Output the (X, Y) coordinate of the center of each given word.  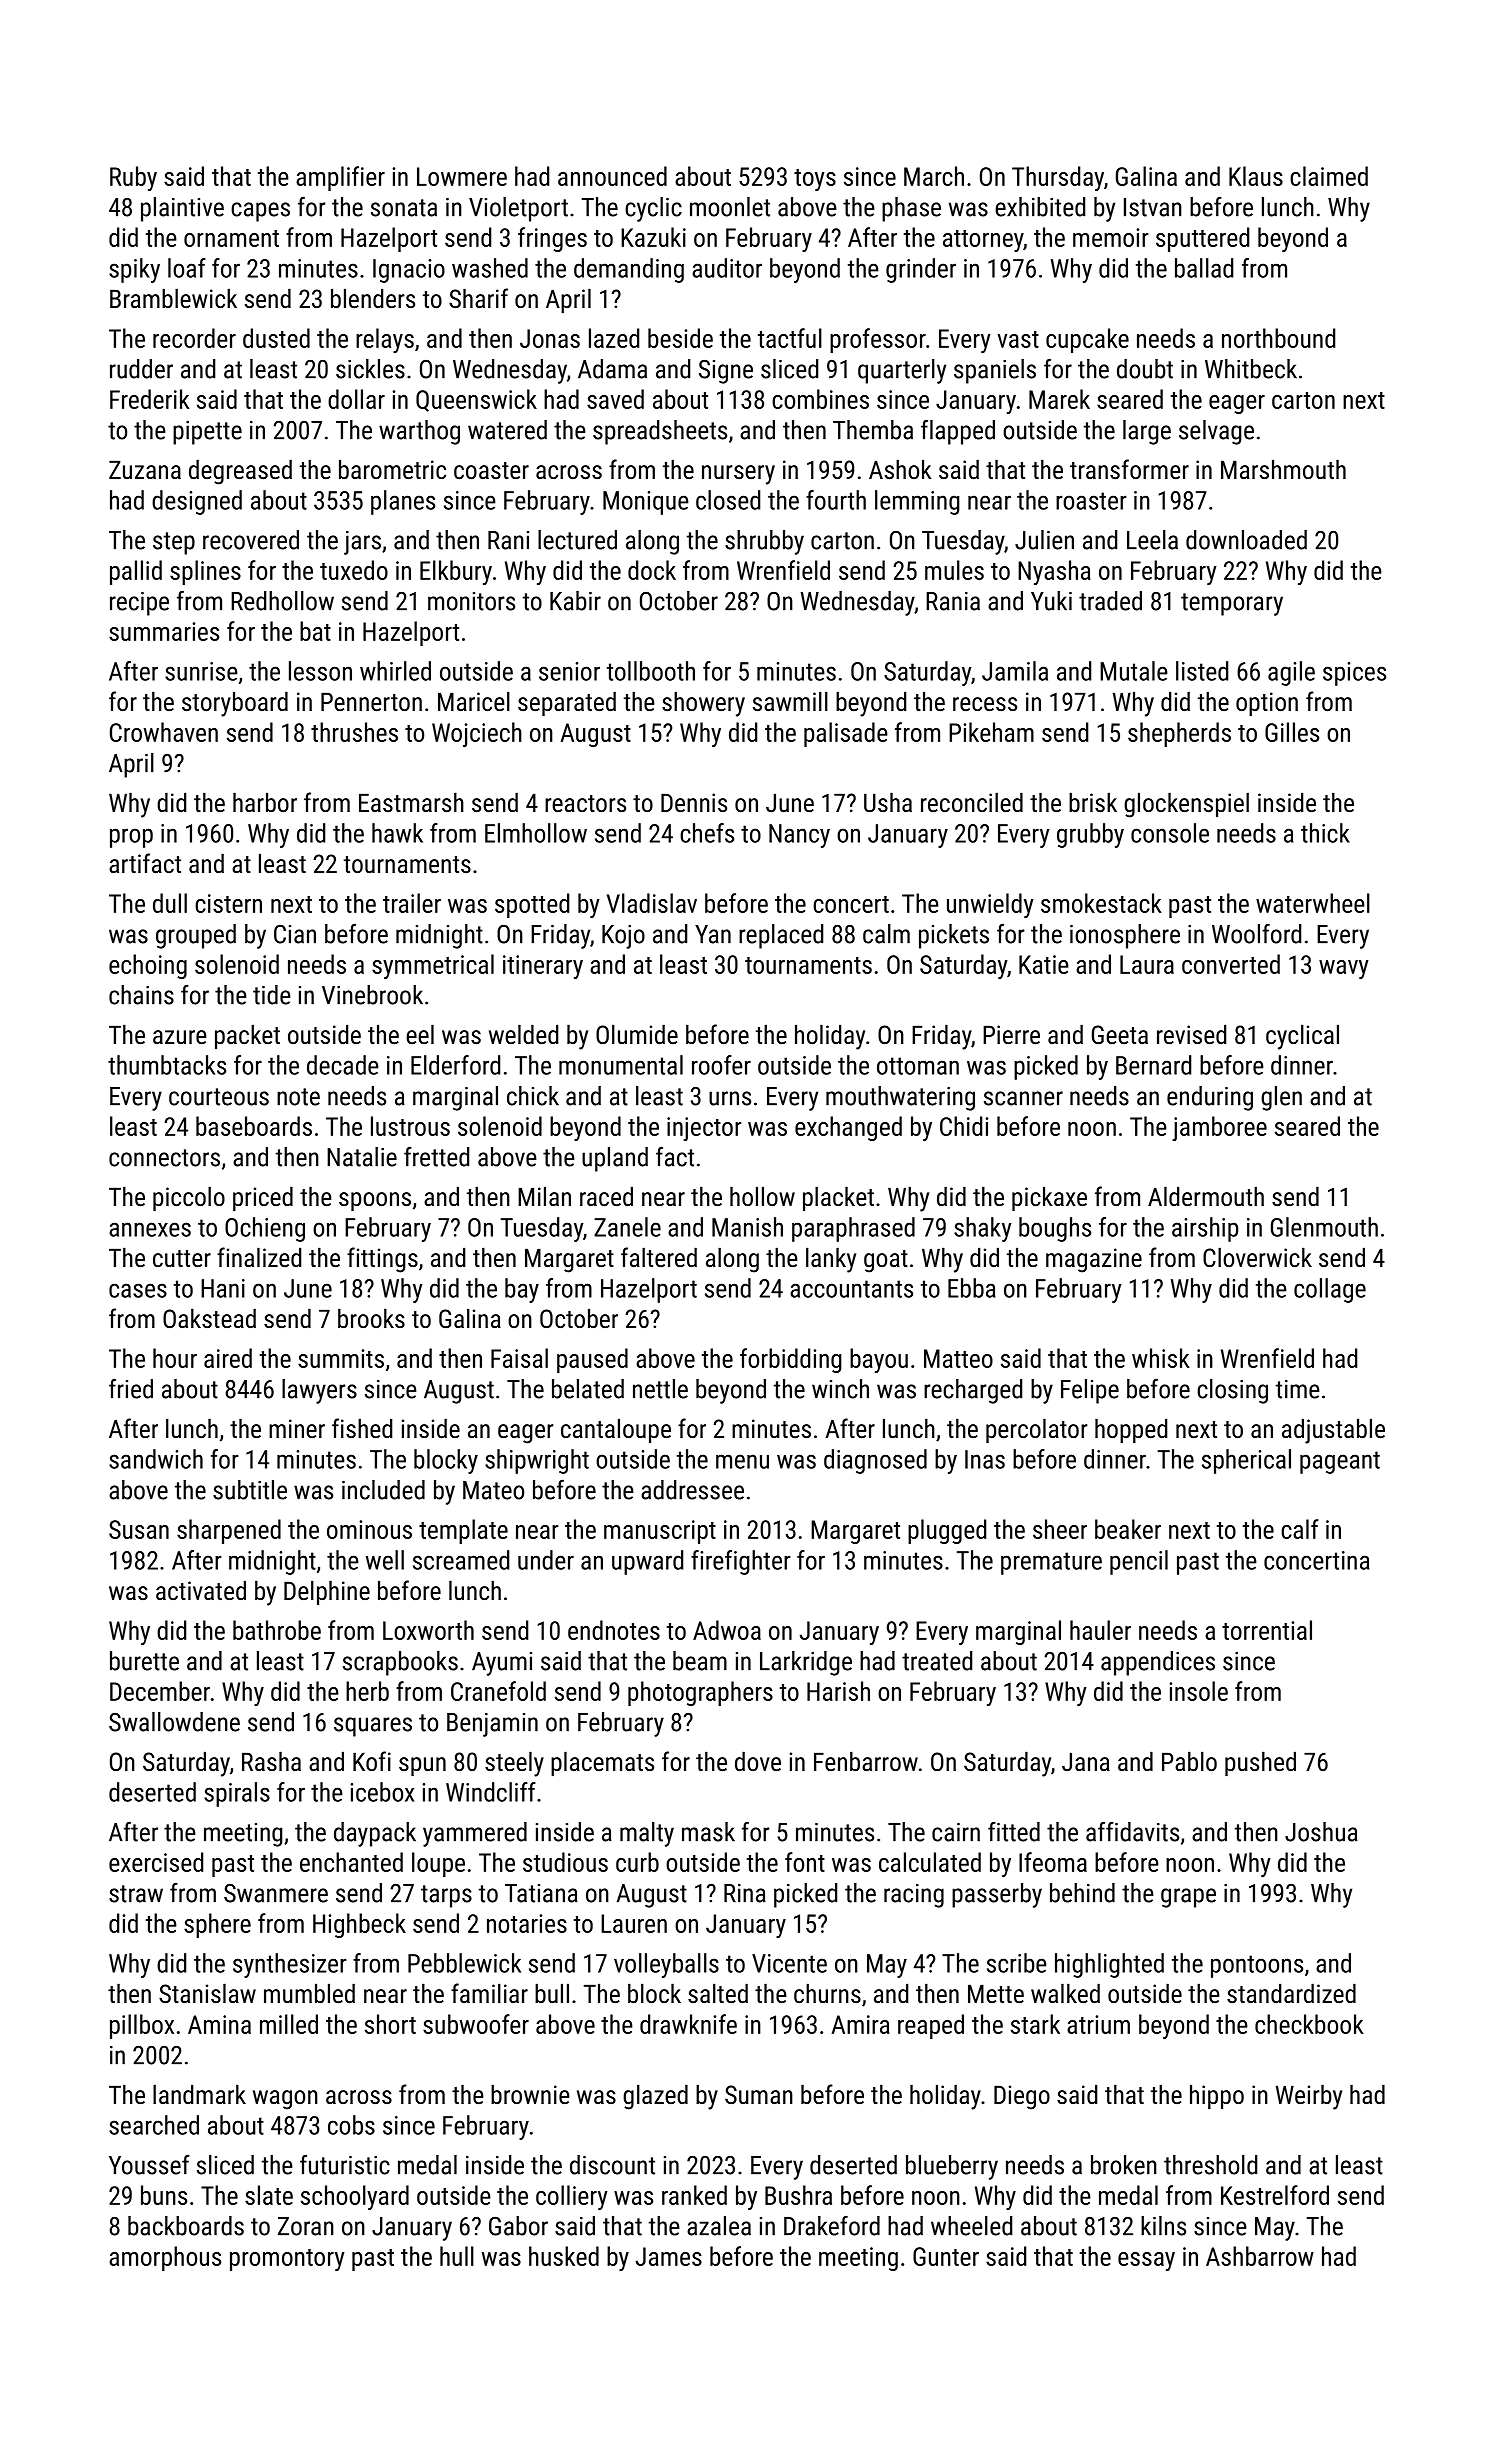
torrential (1267, 1630)
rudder (141, 369)
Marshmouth (1283, 469)
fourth (836, 500)
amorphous (165, 2258)
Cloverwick (1257, 1257)
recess (985, 704)
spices (1354, 674)
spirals (237, 1794)
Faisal (519, 1358)
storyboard (235, 704)
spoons (375, 1201)
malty (647, 1834)
